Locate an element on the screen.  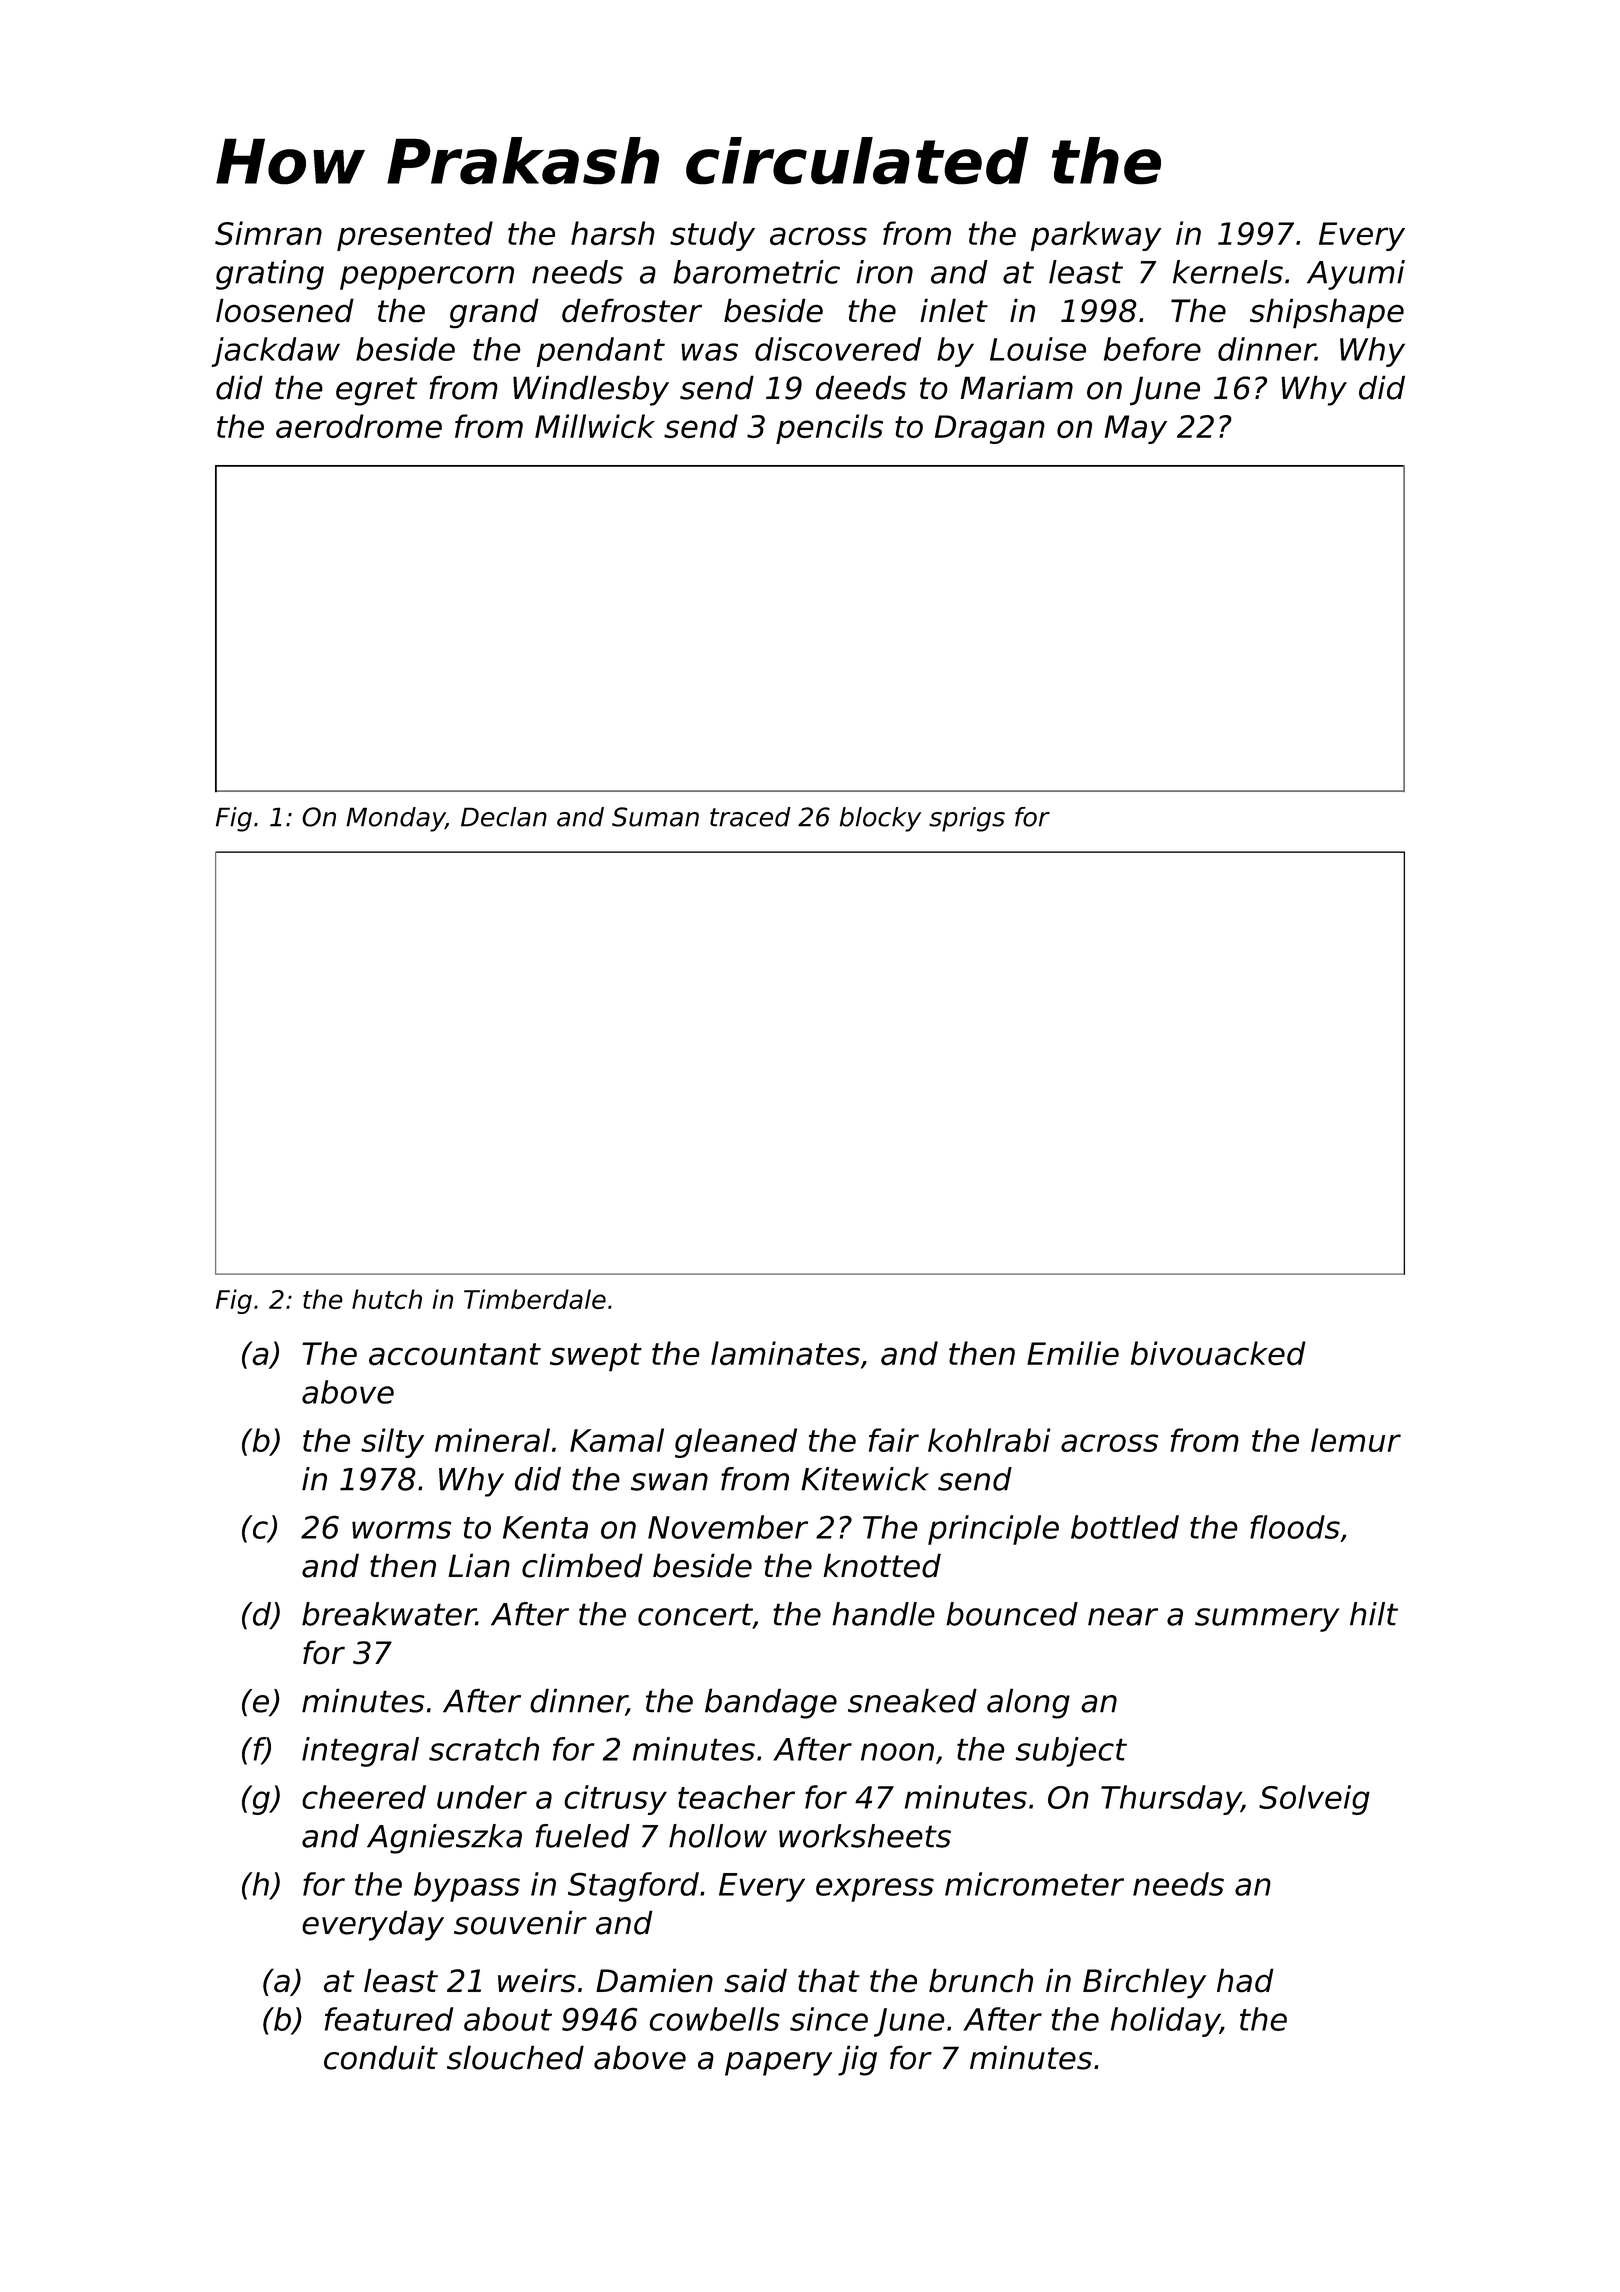
presented is located at coordinates (415, 236).
